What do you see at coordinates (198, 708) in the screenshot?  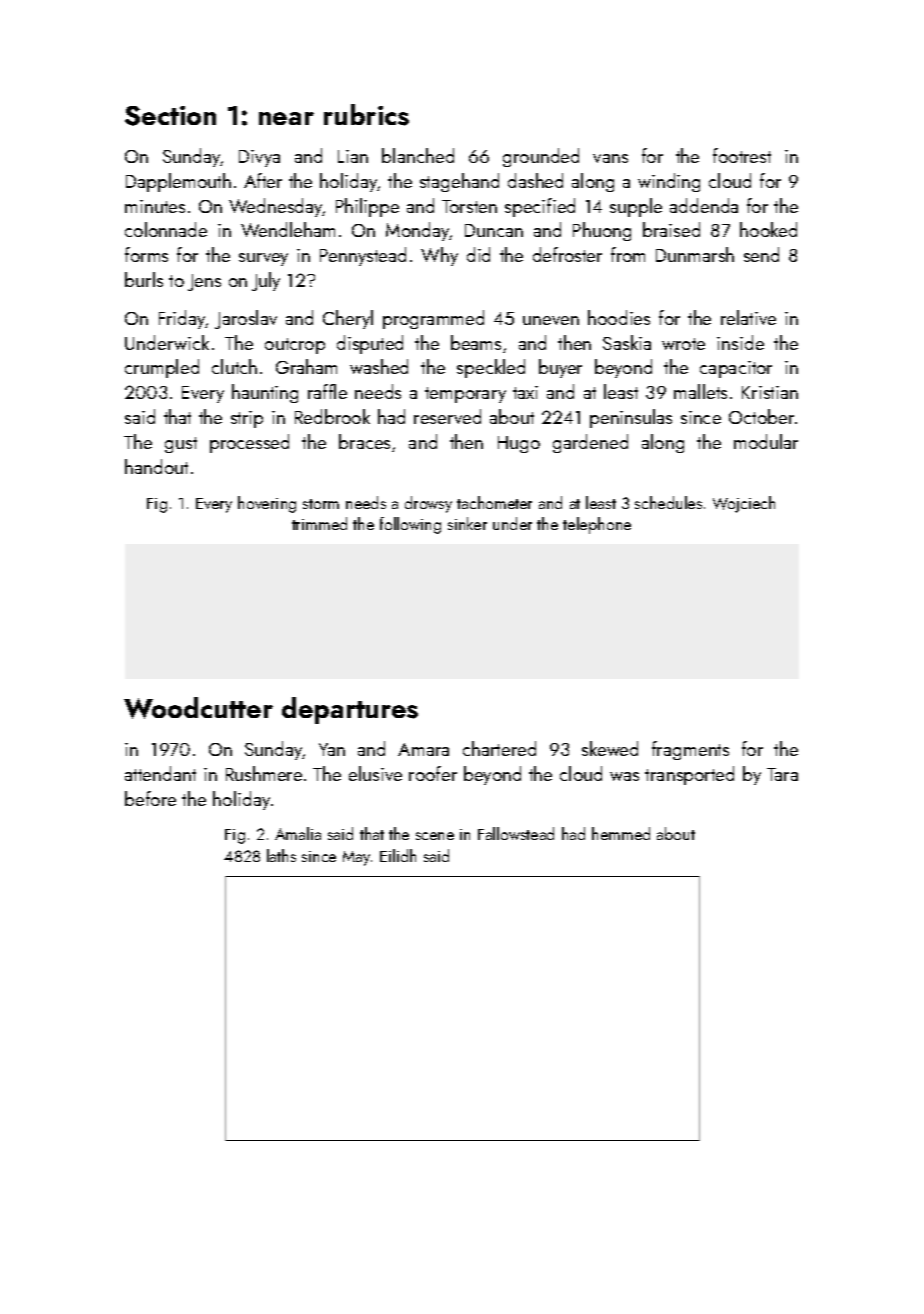 I see `Woodcutter` at bounding box center [198, 708].
